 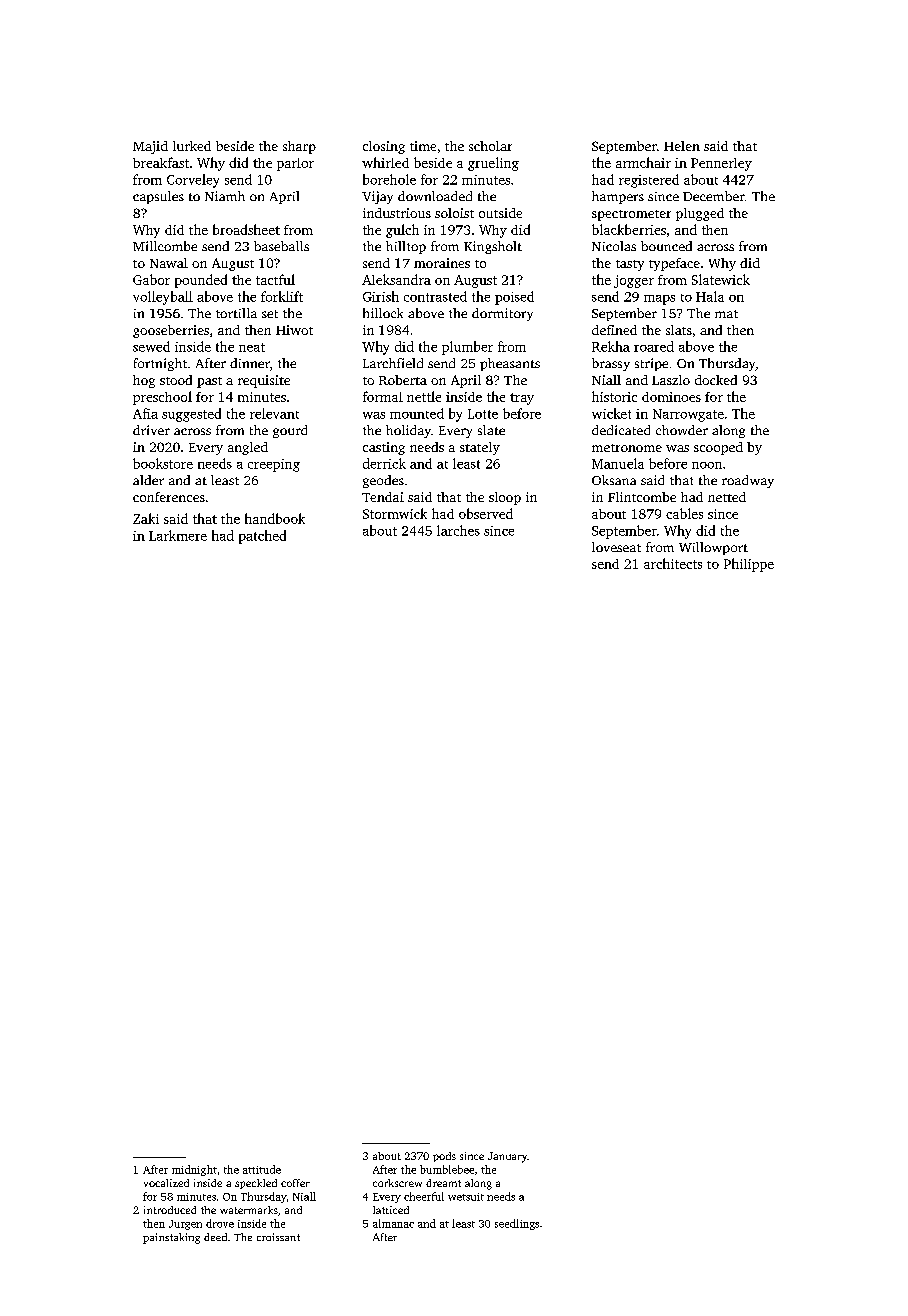 I want to click on Stormwick, so click(x=395, y=513).
